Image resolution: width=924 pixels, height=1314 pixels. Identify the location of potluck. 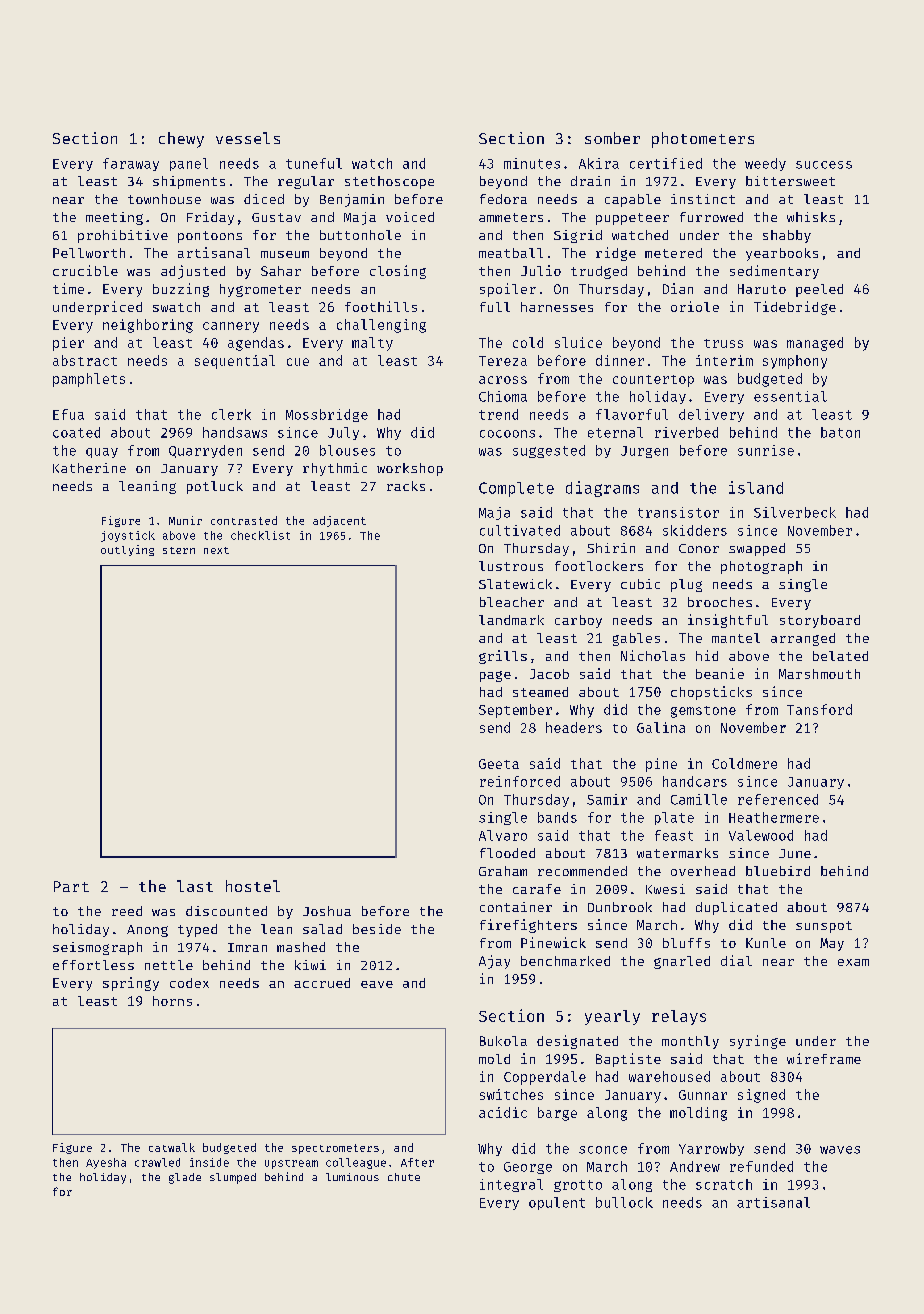
(215, 487).
